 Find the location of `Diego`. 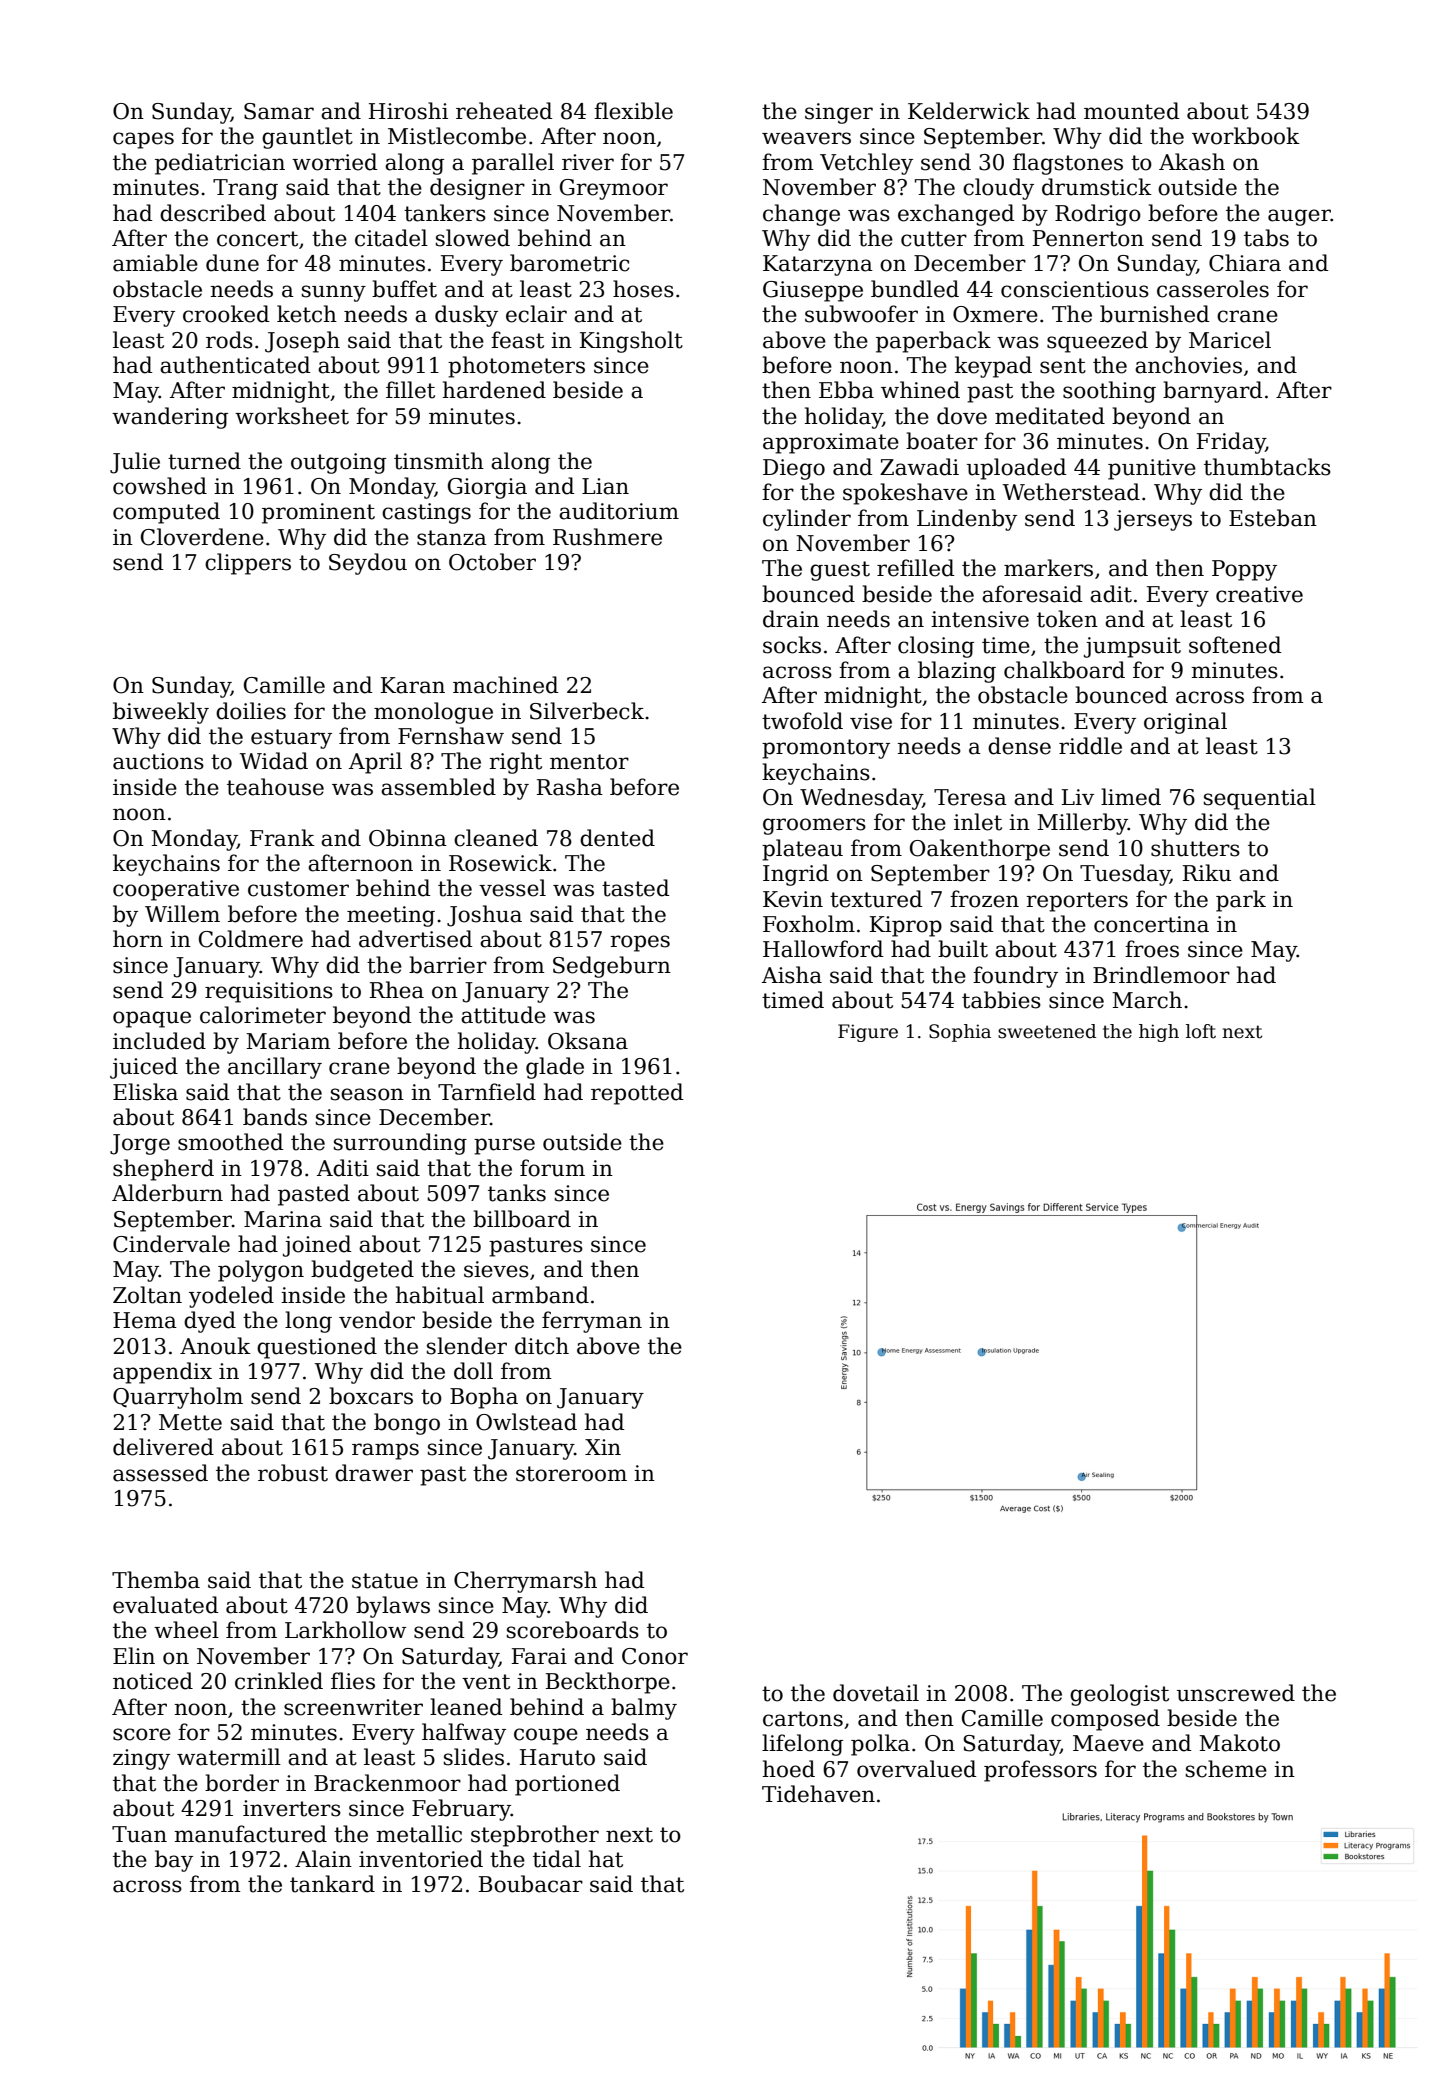

Diego is located at coordinates (794, 469).
